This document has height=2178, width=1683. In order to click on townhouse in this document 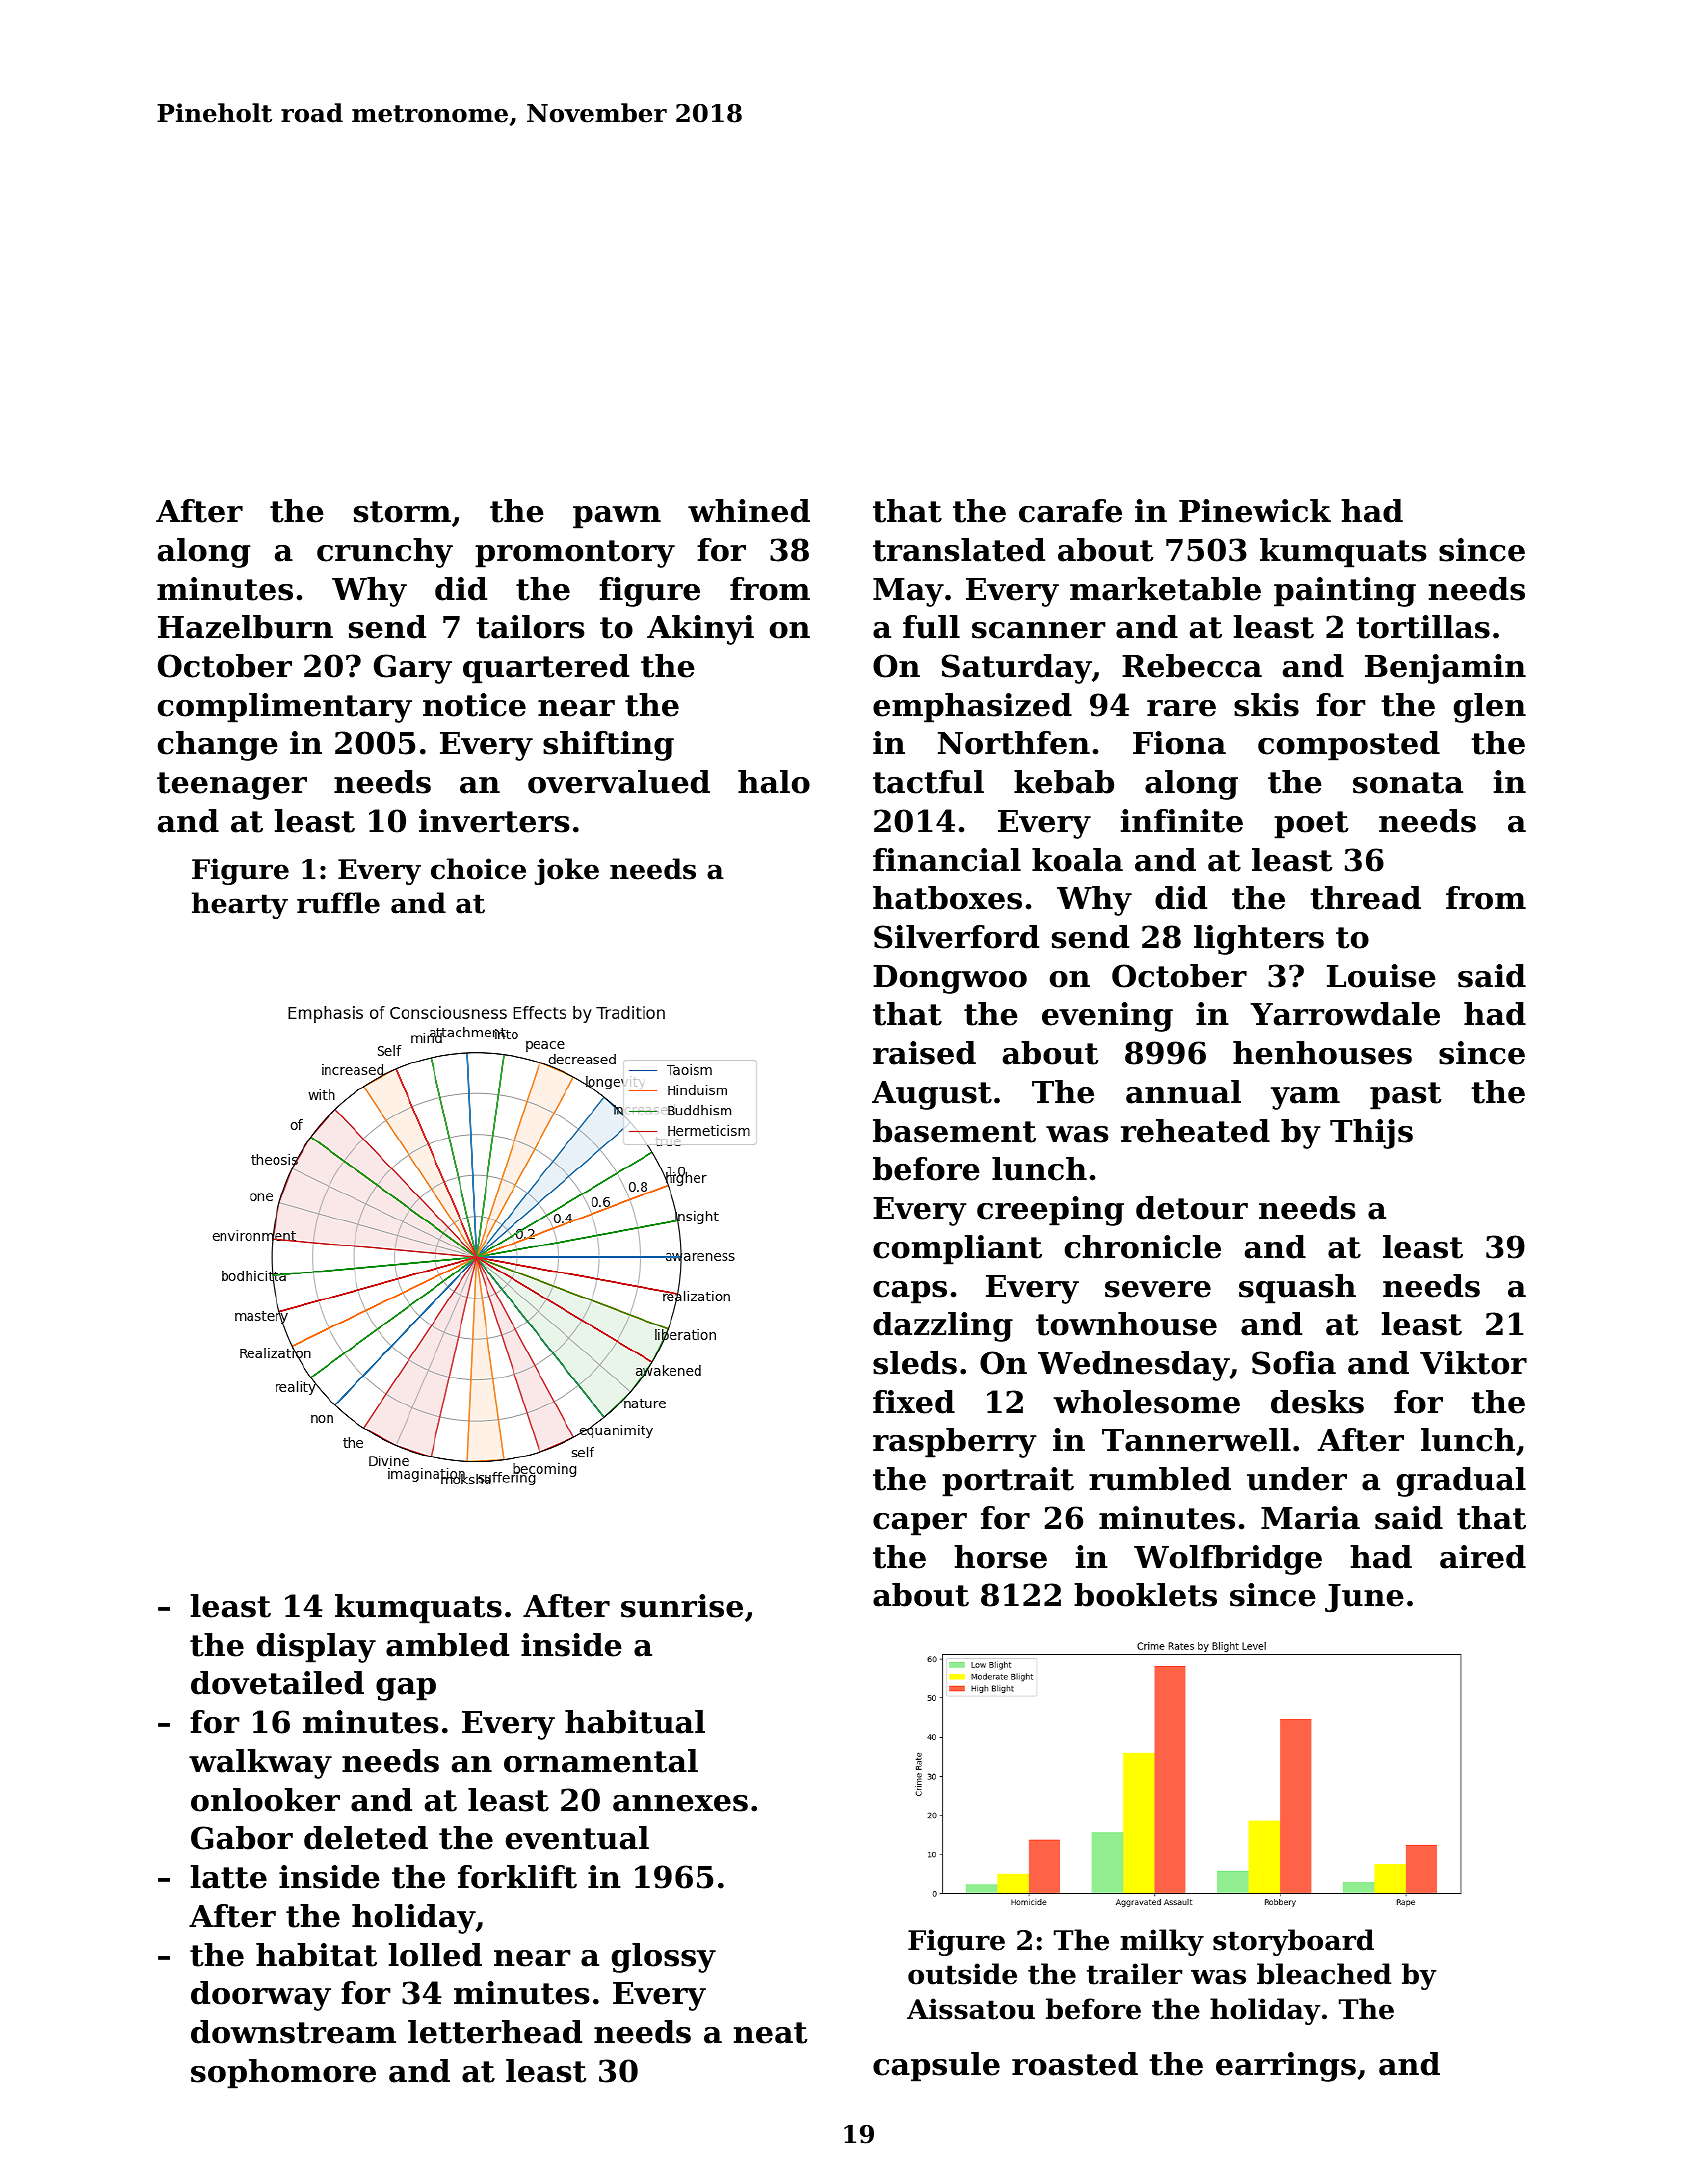, I will do `click(1126, 1324)`.
